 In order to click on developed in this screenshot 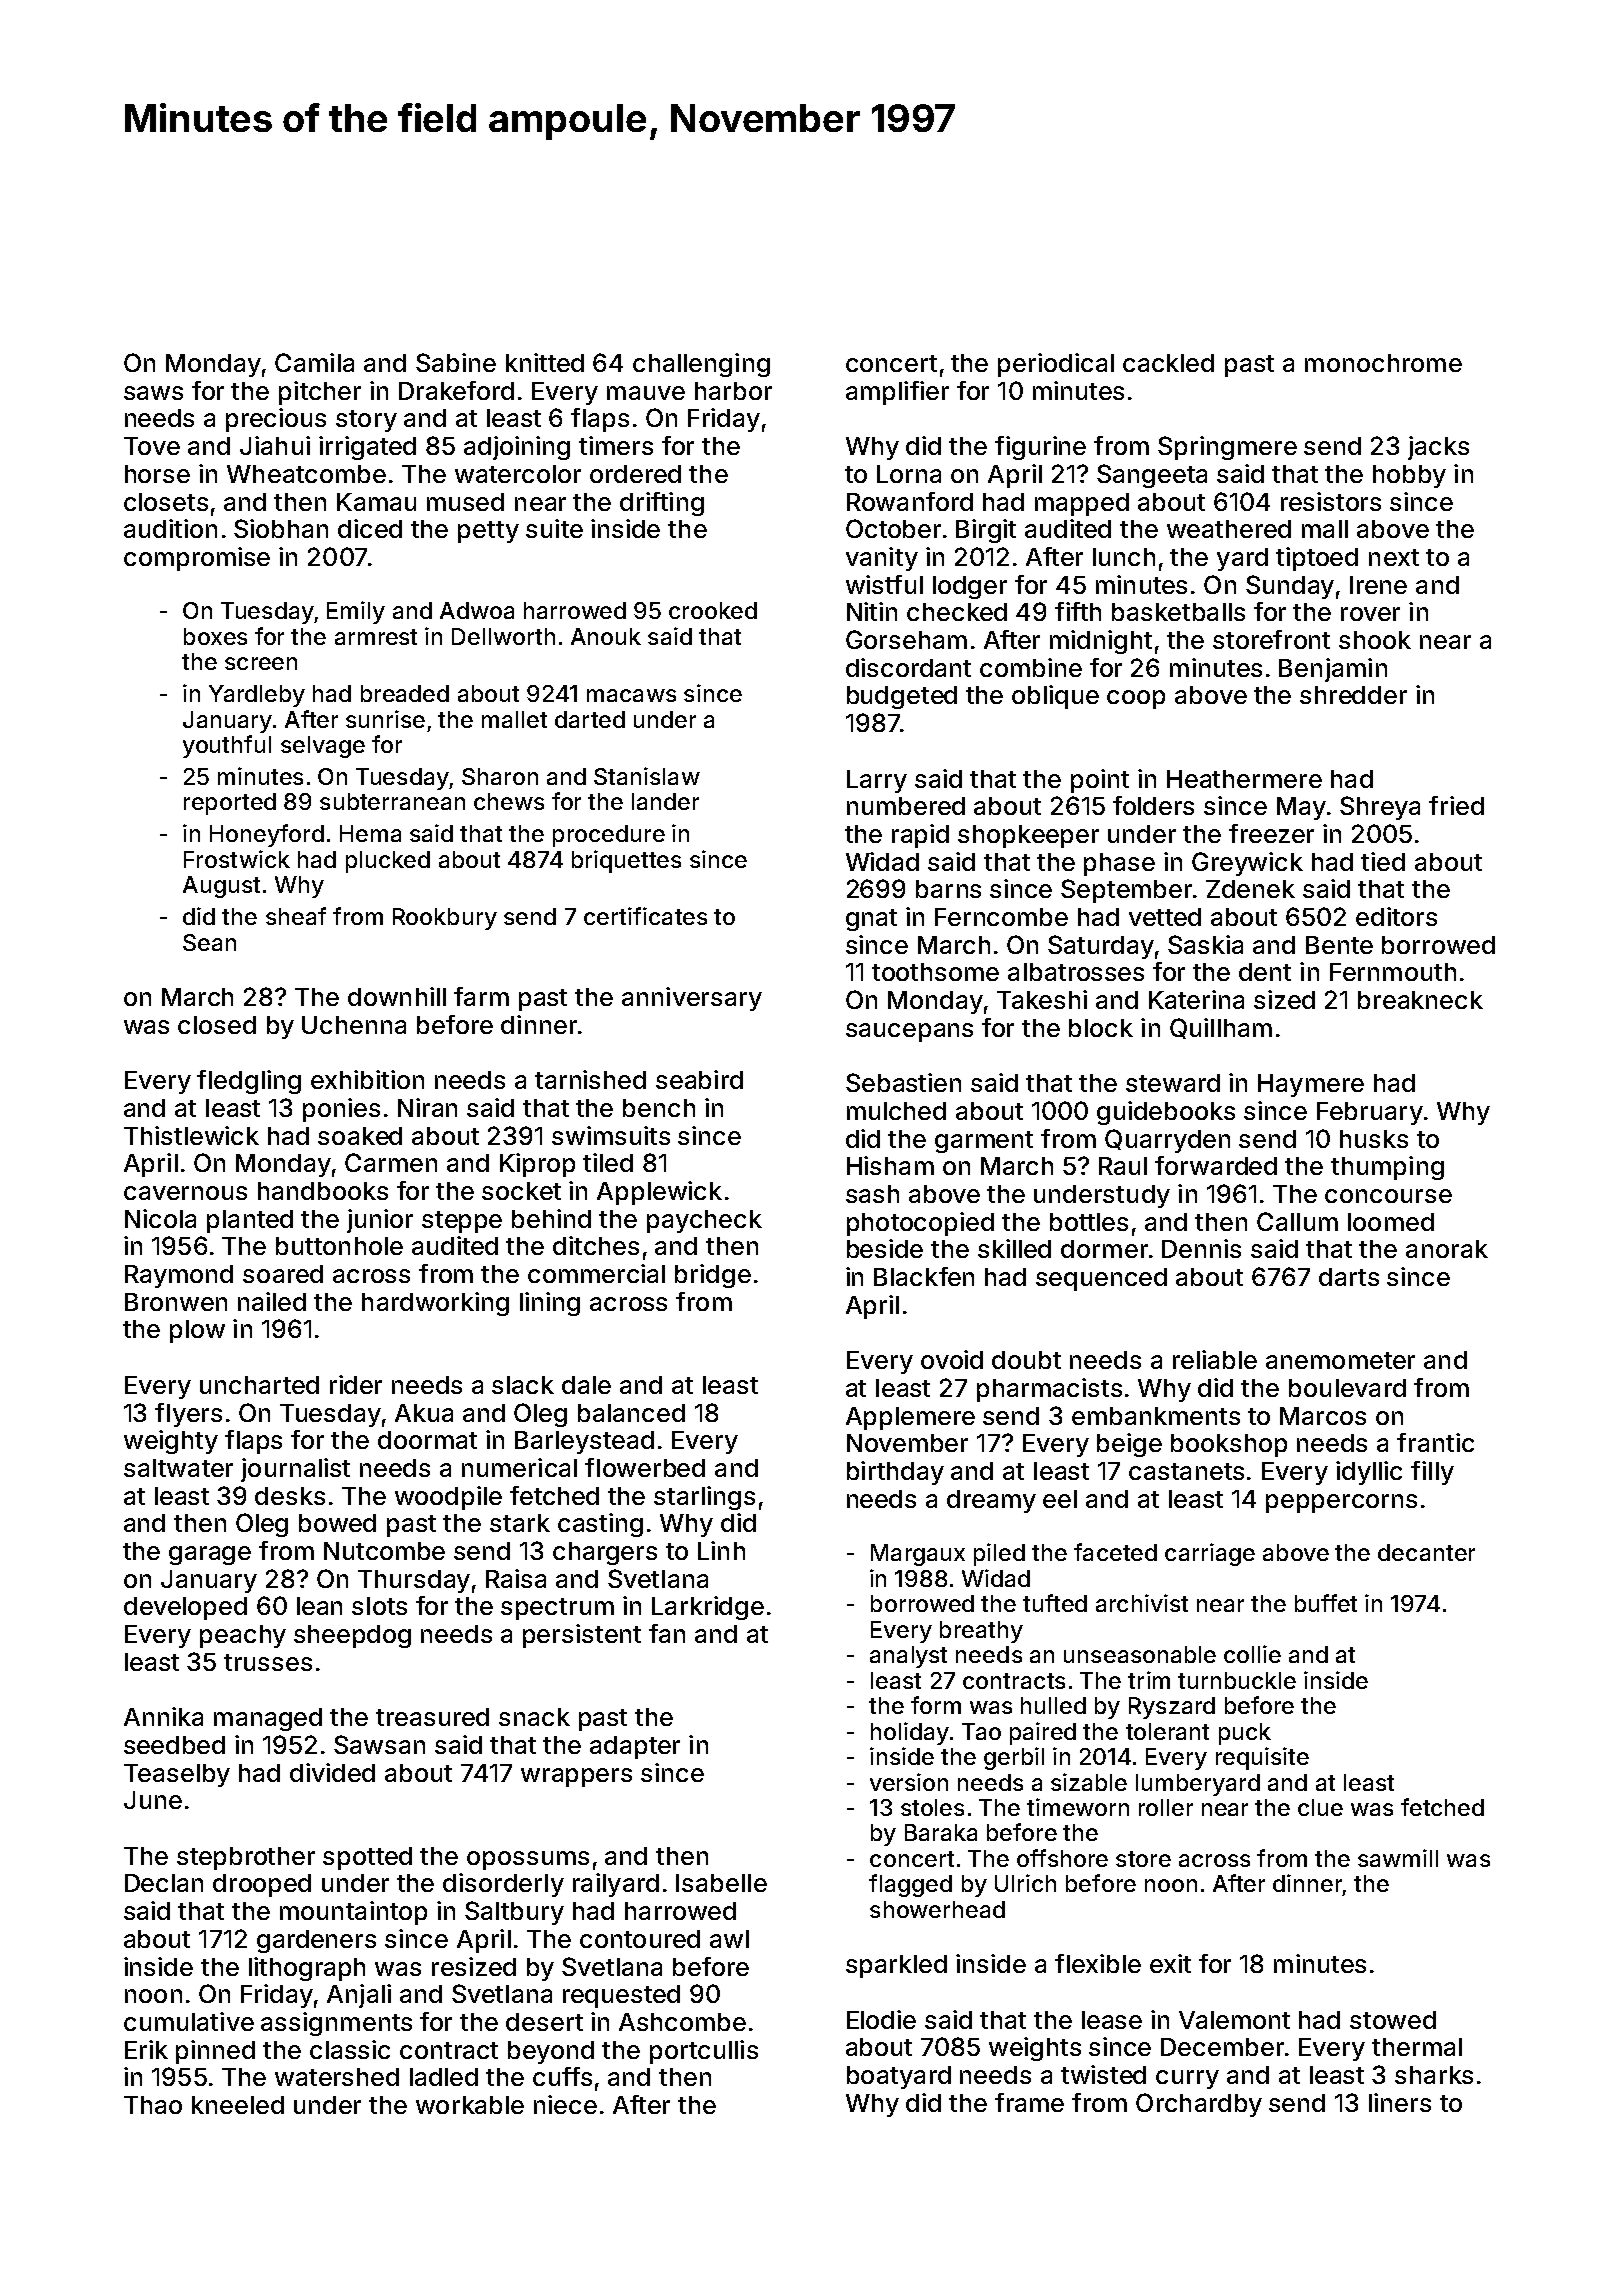, I will do `click(185, 1608)`.
